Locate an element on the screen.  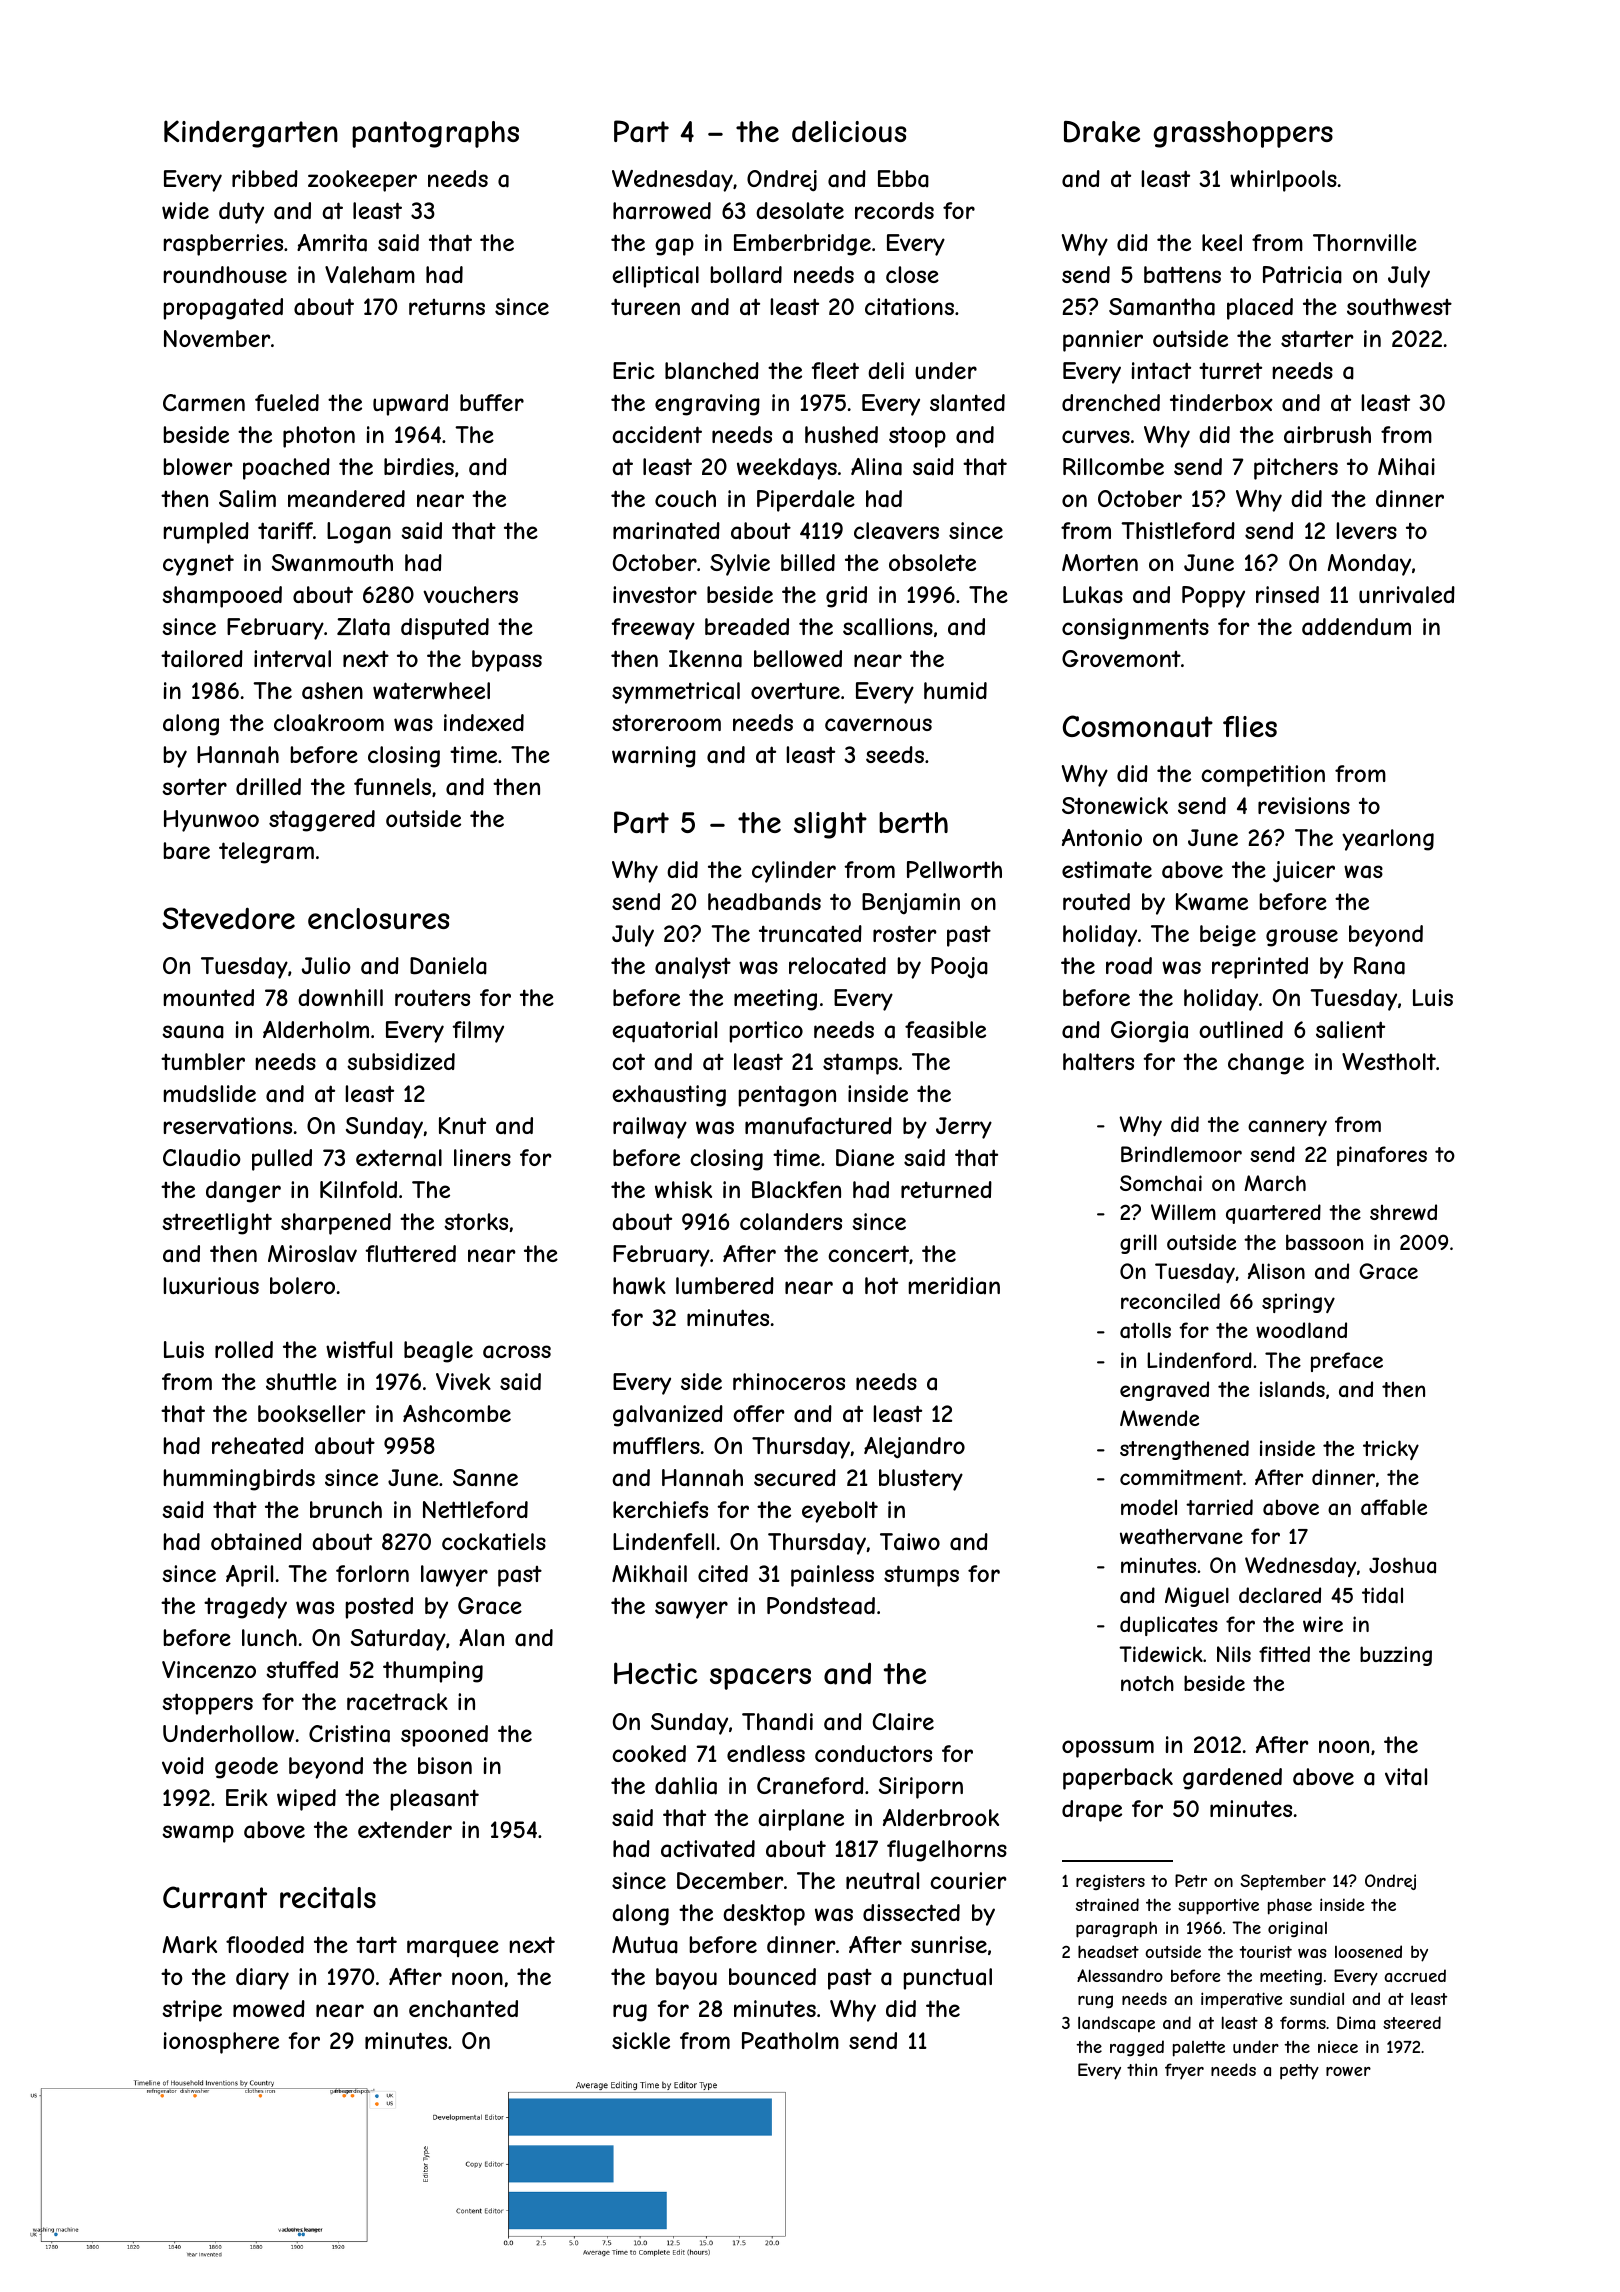
grasshoppers is located at coordinates (1243, 134).
